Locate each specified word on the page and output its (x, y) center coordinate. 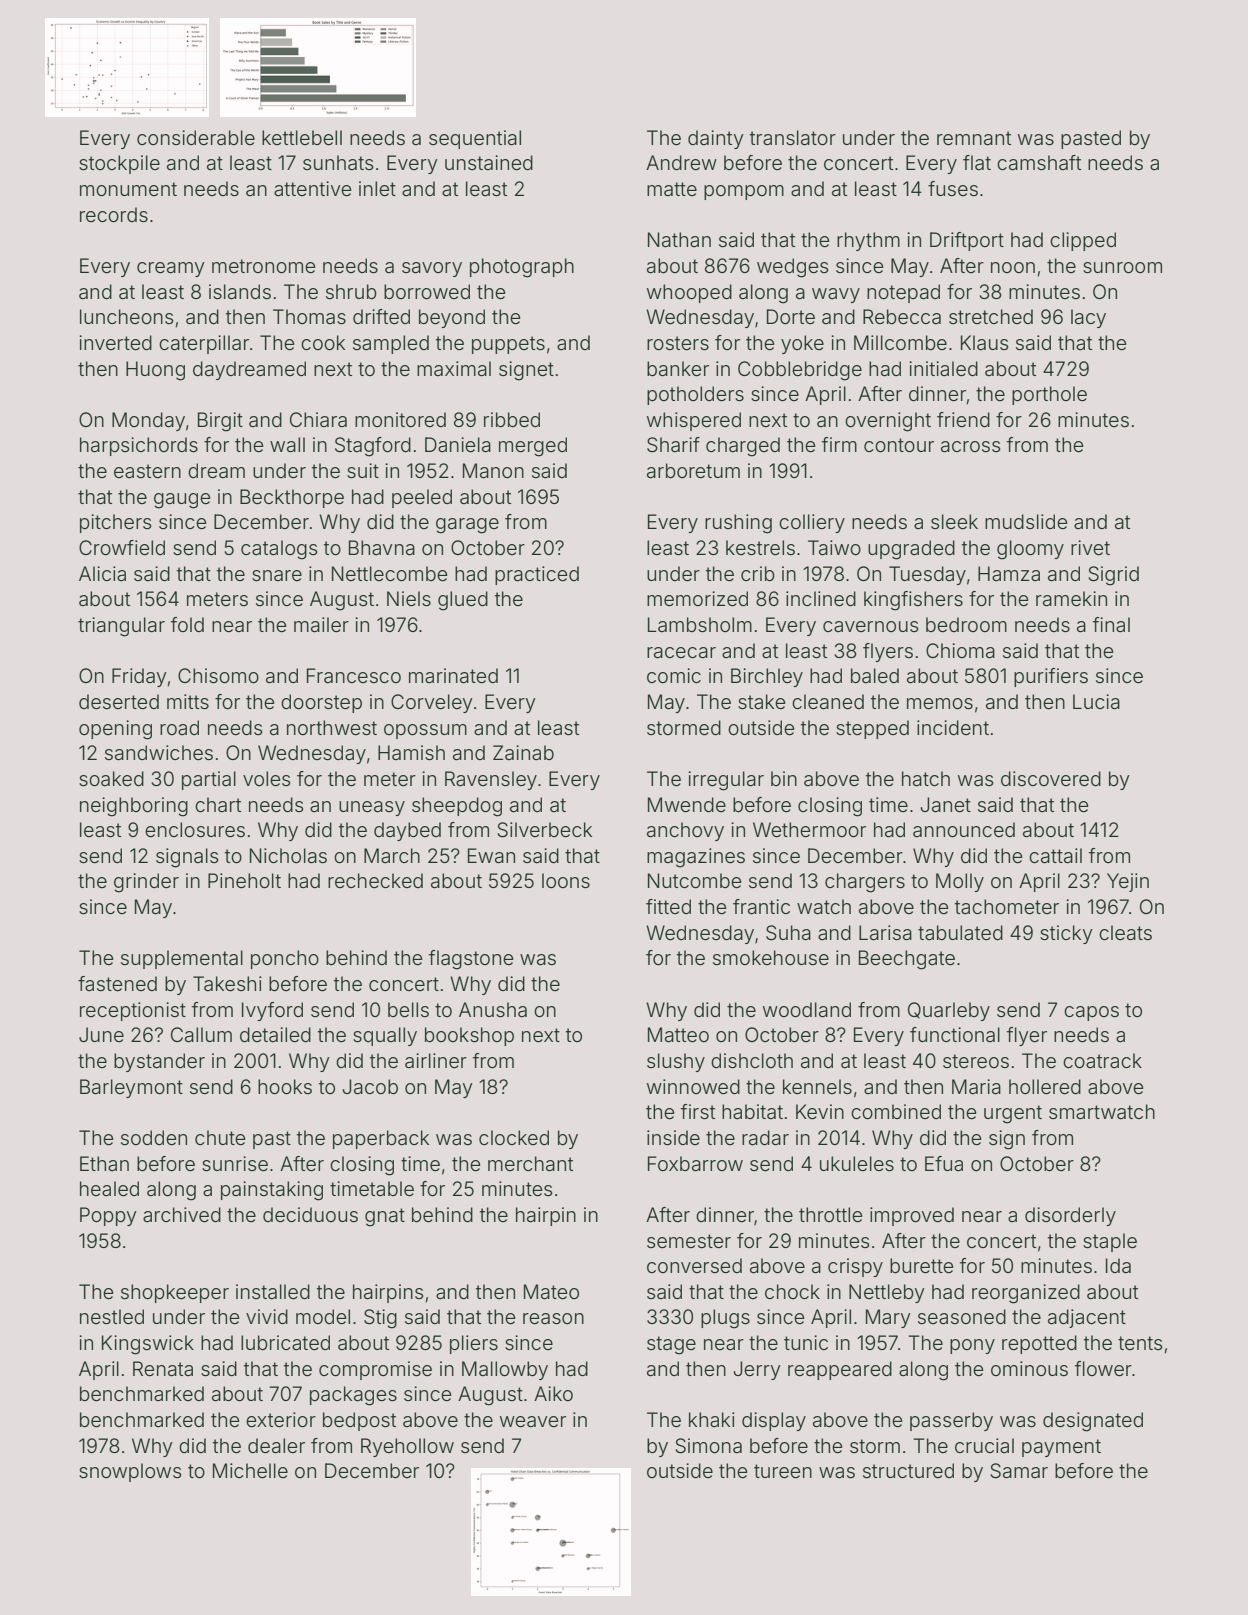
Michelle (250, 1470)
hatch (926, 779)
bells (408, 1009)
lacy (1088, 318)
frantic (761, 907)
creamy (171, 269)
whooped (689, 293)
